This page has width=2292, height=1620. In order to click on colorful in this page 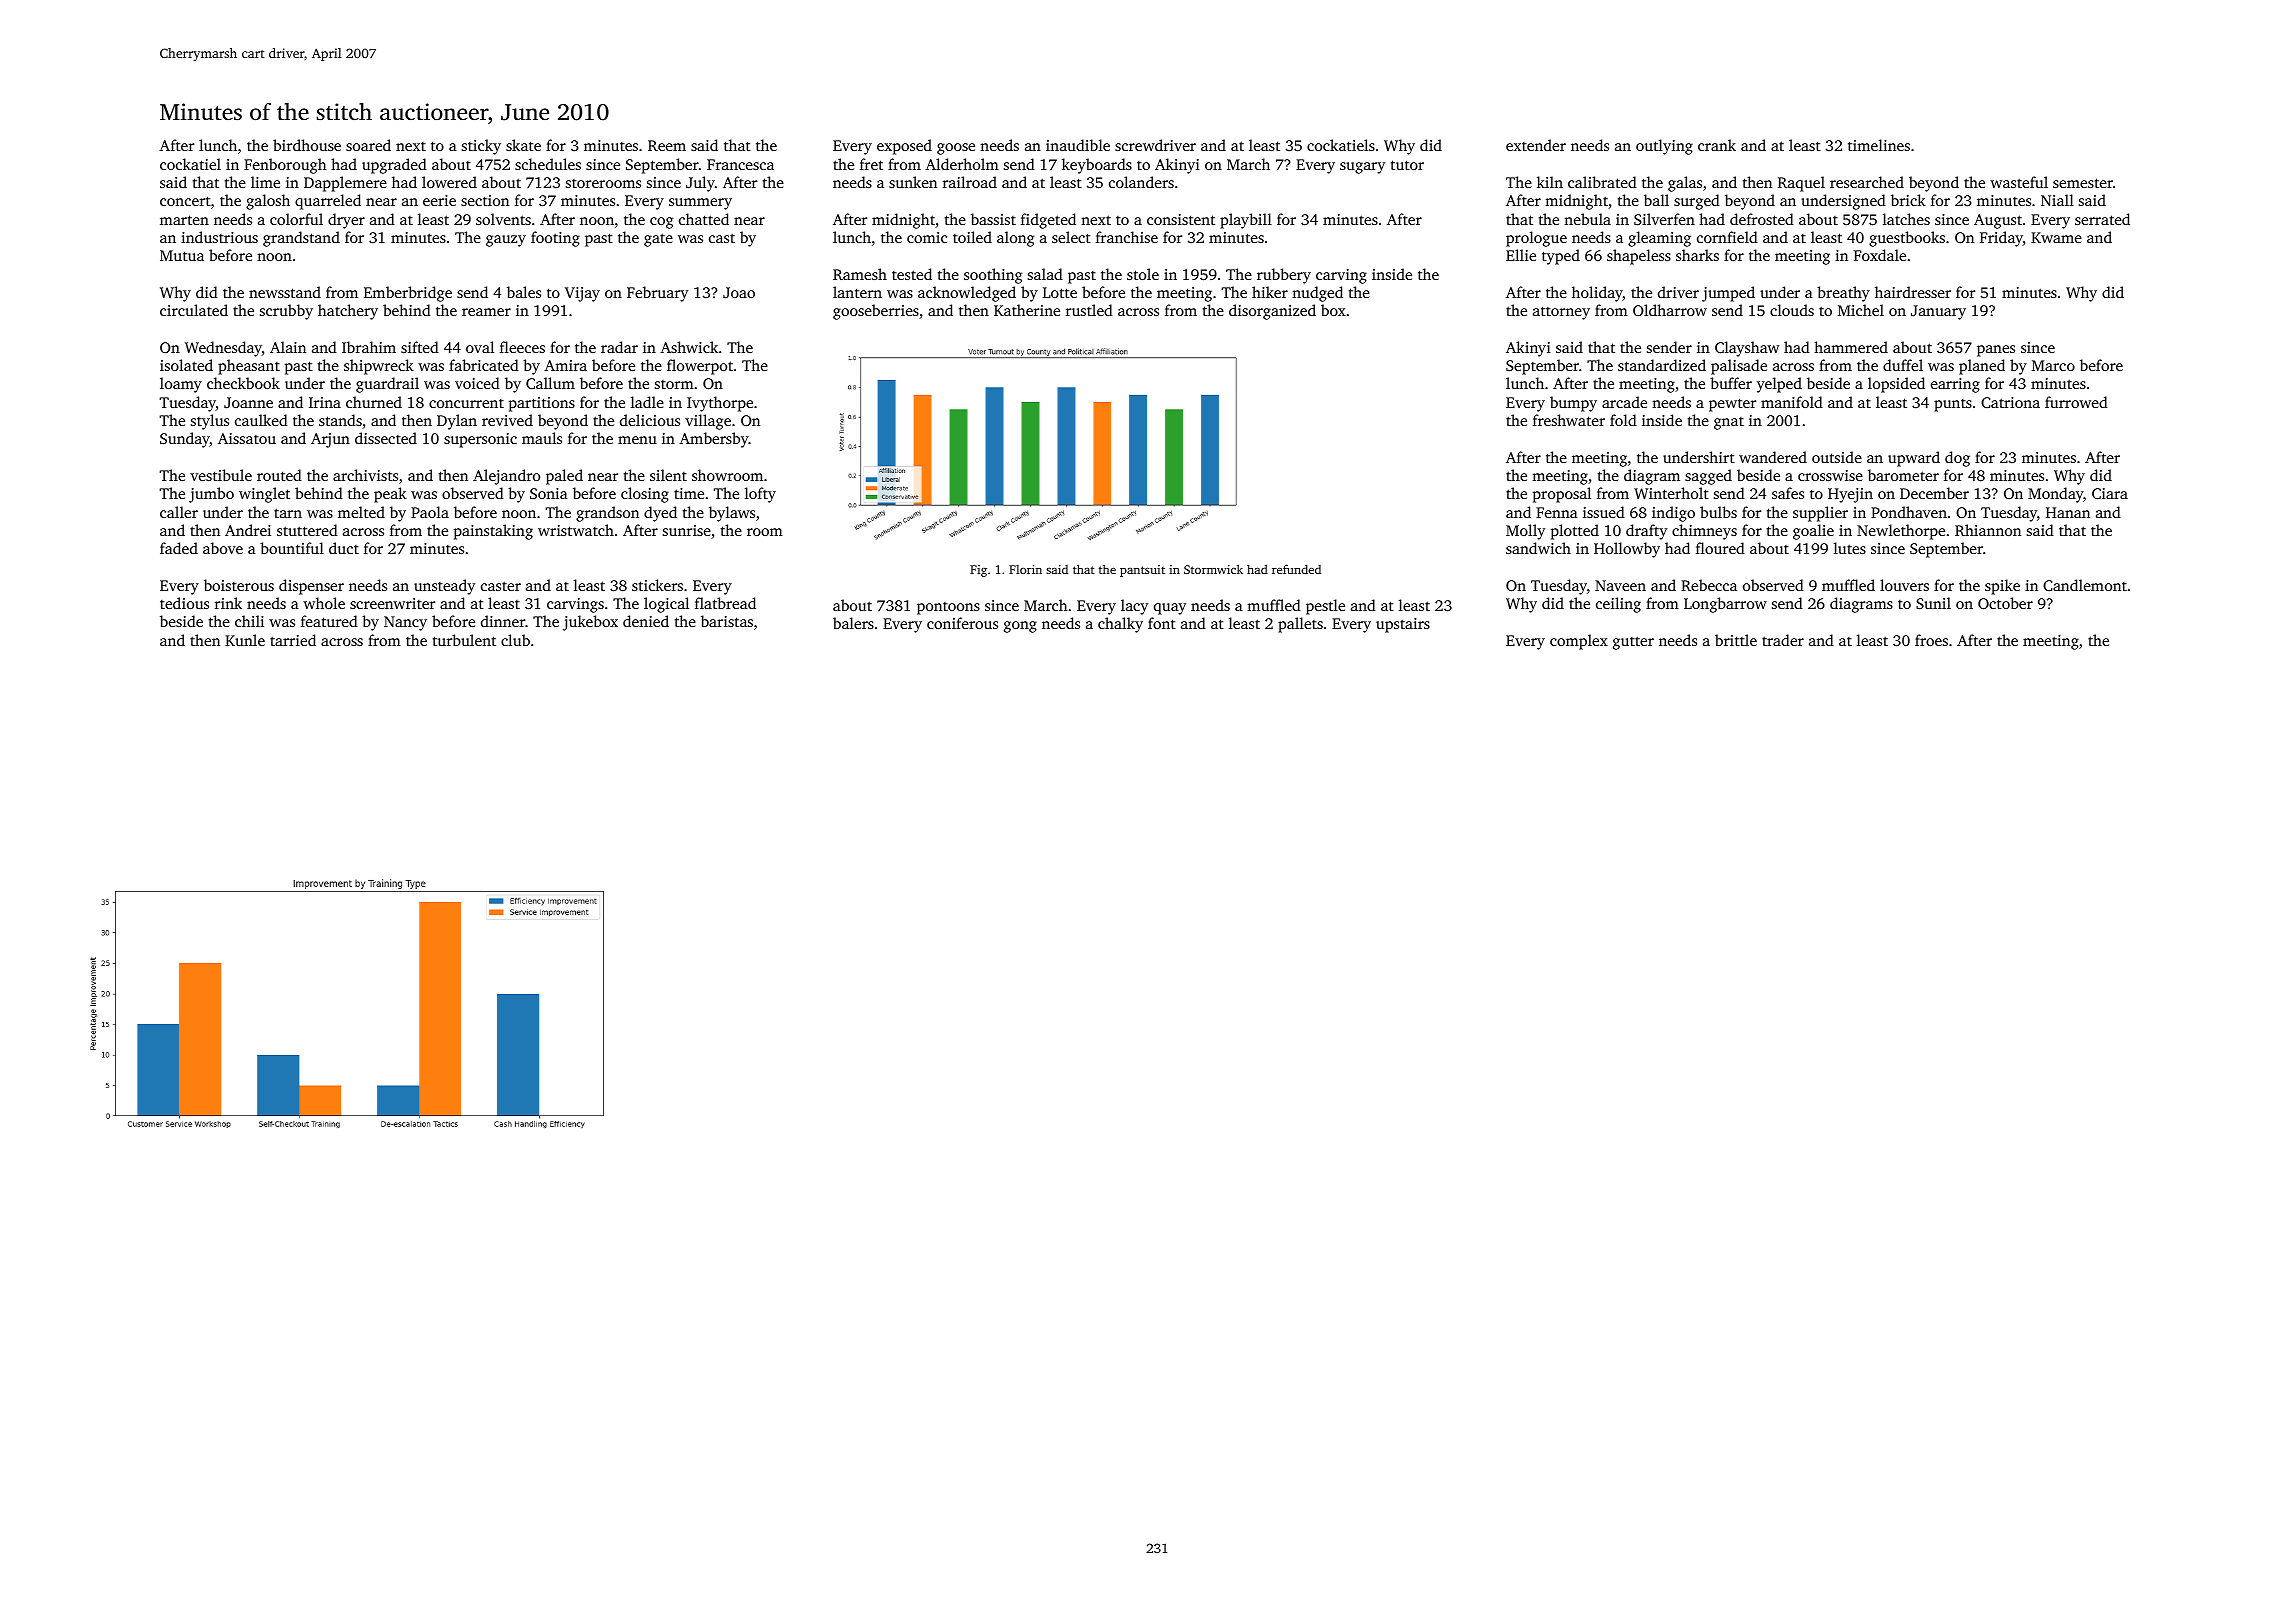, I will do `click(296, 219)`.
